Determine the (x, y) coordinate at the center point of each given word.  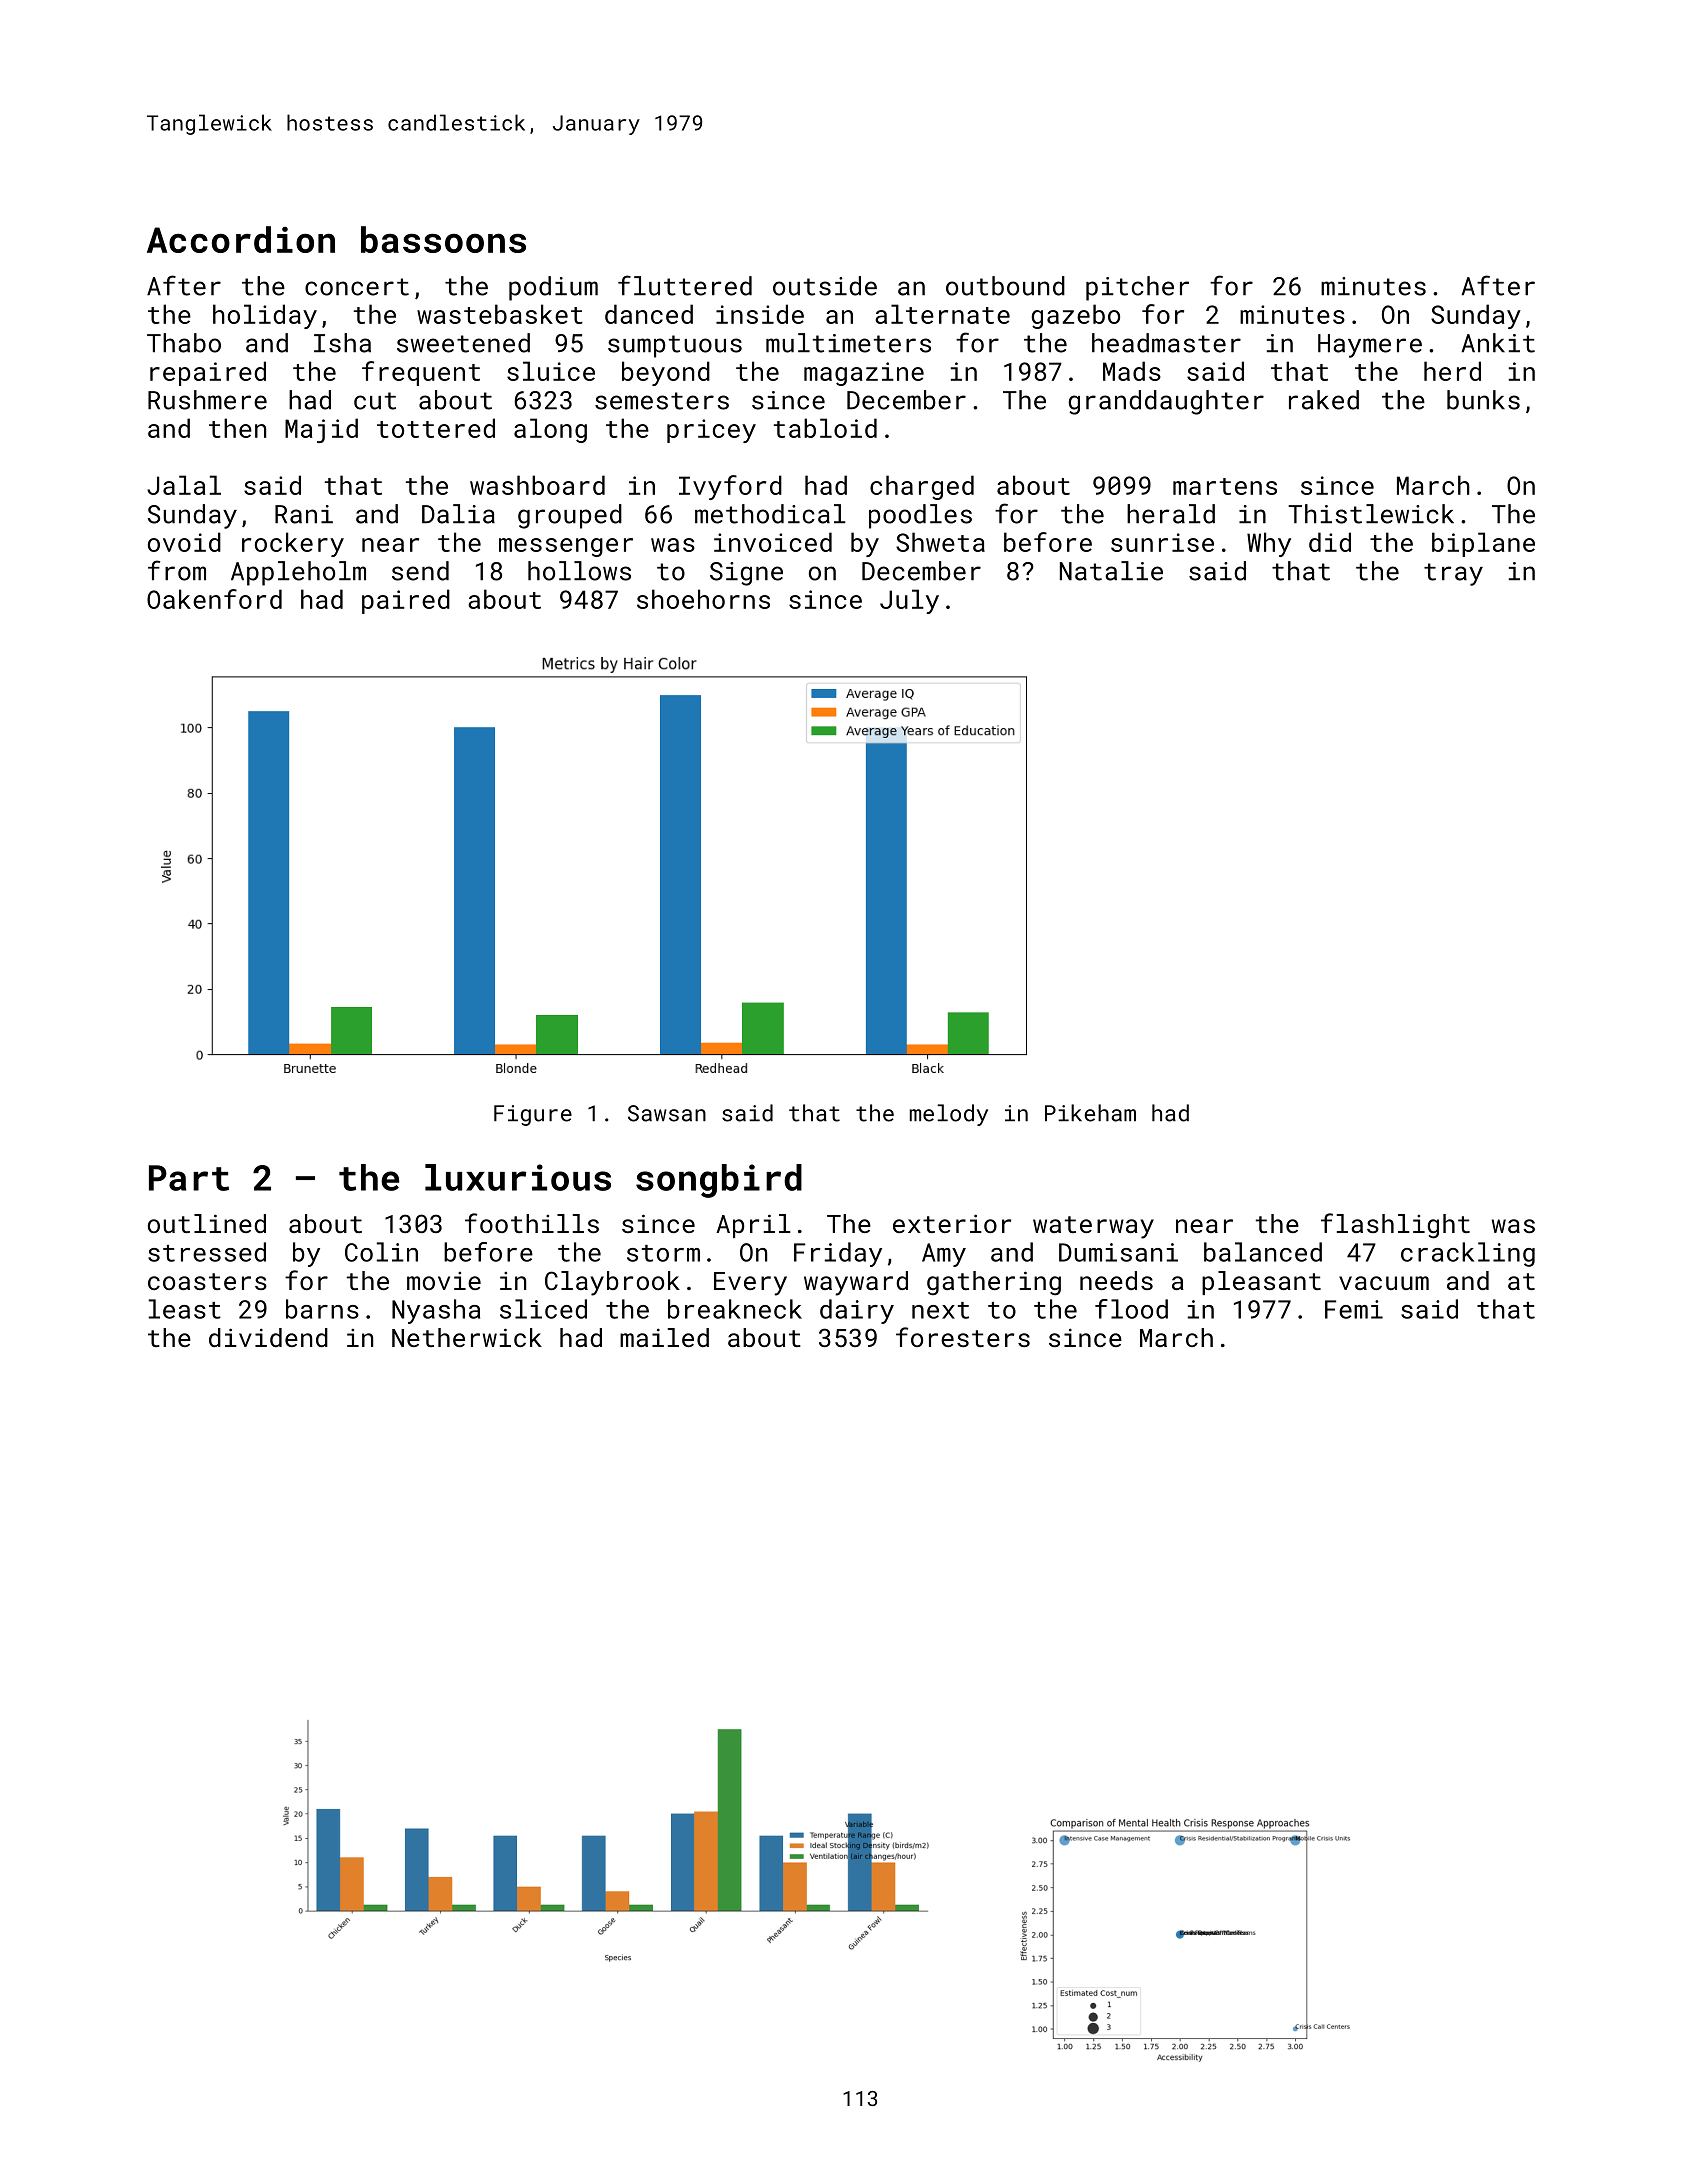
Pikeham (1090, 1113)
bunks (1483, 400)
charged (922, 487)
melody (949, 1115)
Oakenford (214, 599)
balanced (1263, 1252)
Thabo (184, 343)
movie (444, 1281)
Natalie (1111, 571)
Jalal (184, 485)
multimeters (848, 343)
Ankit (1498, 343)
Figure (533, 1115)
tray (1453, 574)
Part (189, 1178)
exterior (952, 1223)
